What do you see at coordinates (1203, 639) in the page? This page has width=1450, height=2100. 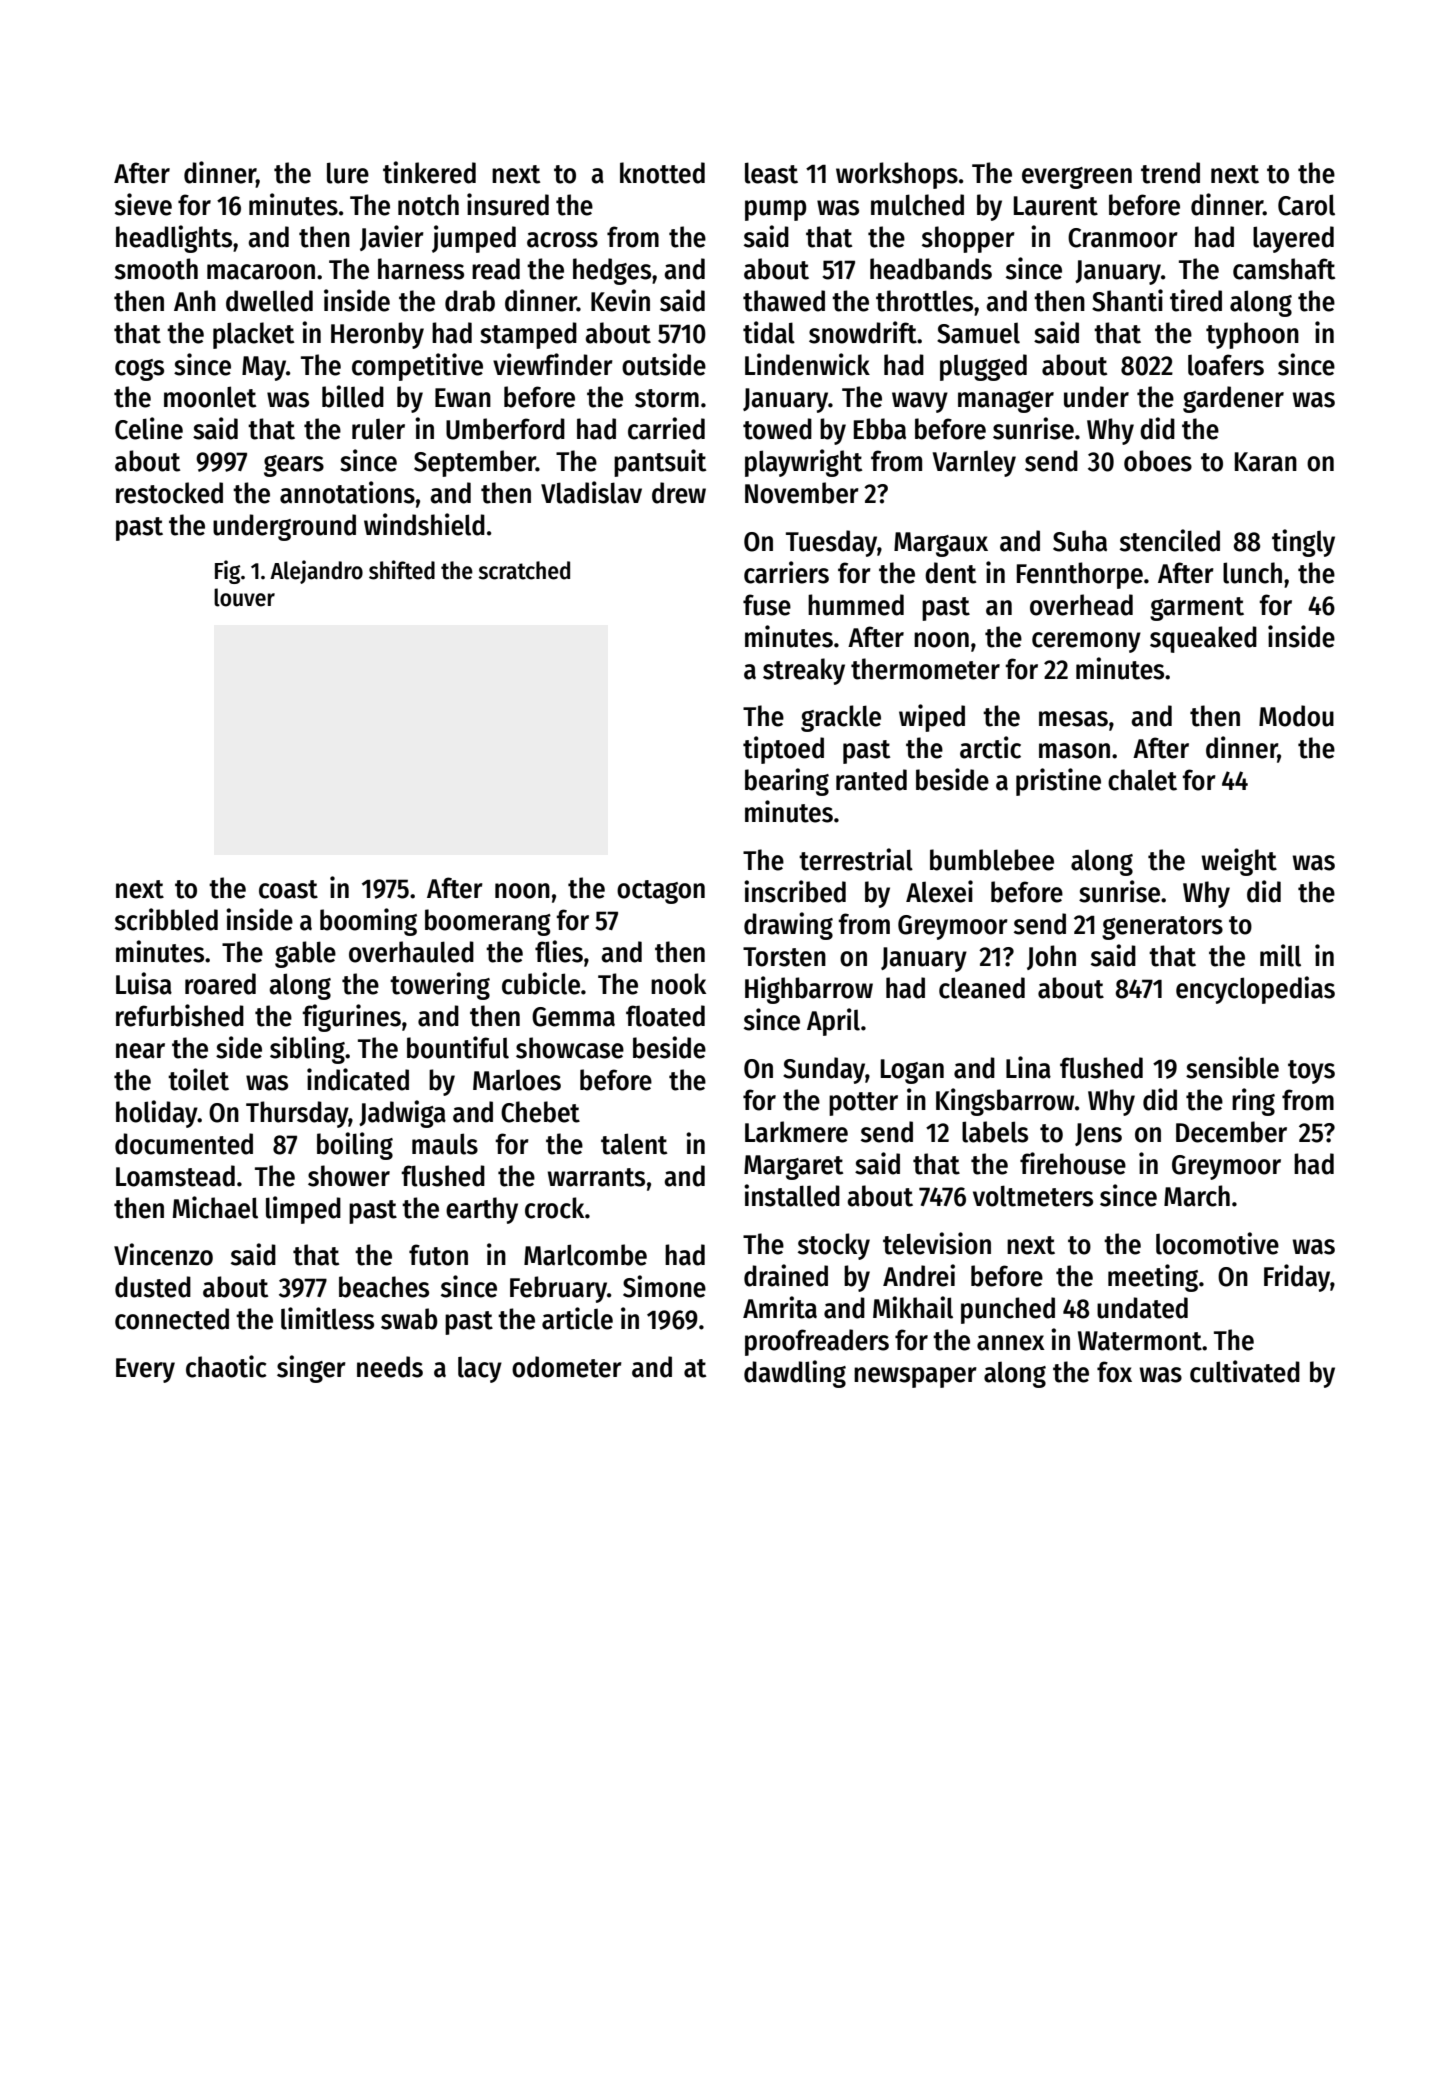 I see `squeaked` at bounding box center [1203, 639].
